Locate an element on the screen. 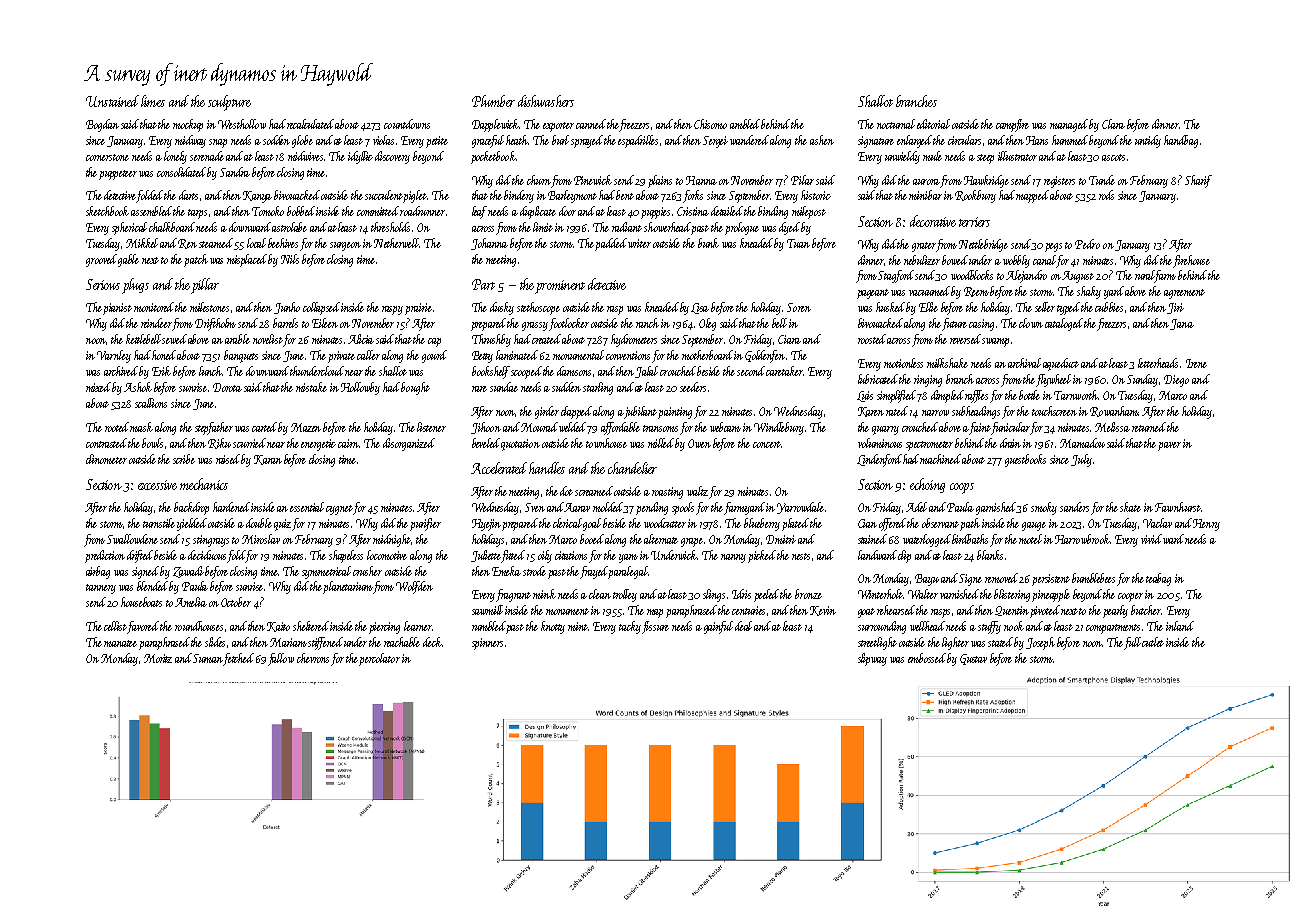  Cristina is located at coordinates (693, 211).
